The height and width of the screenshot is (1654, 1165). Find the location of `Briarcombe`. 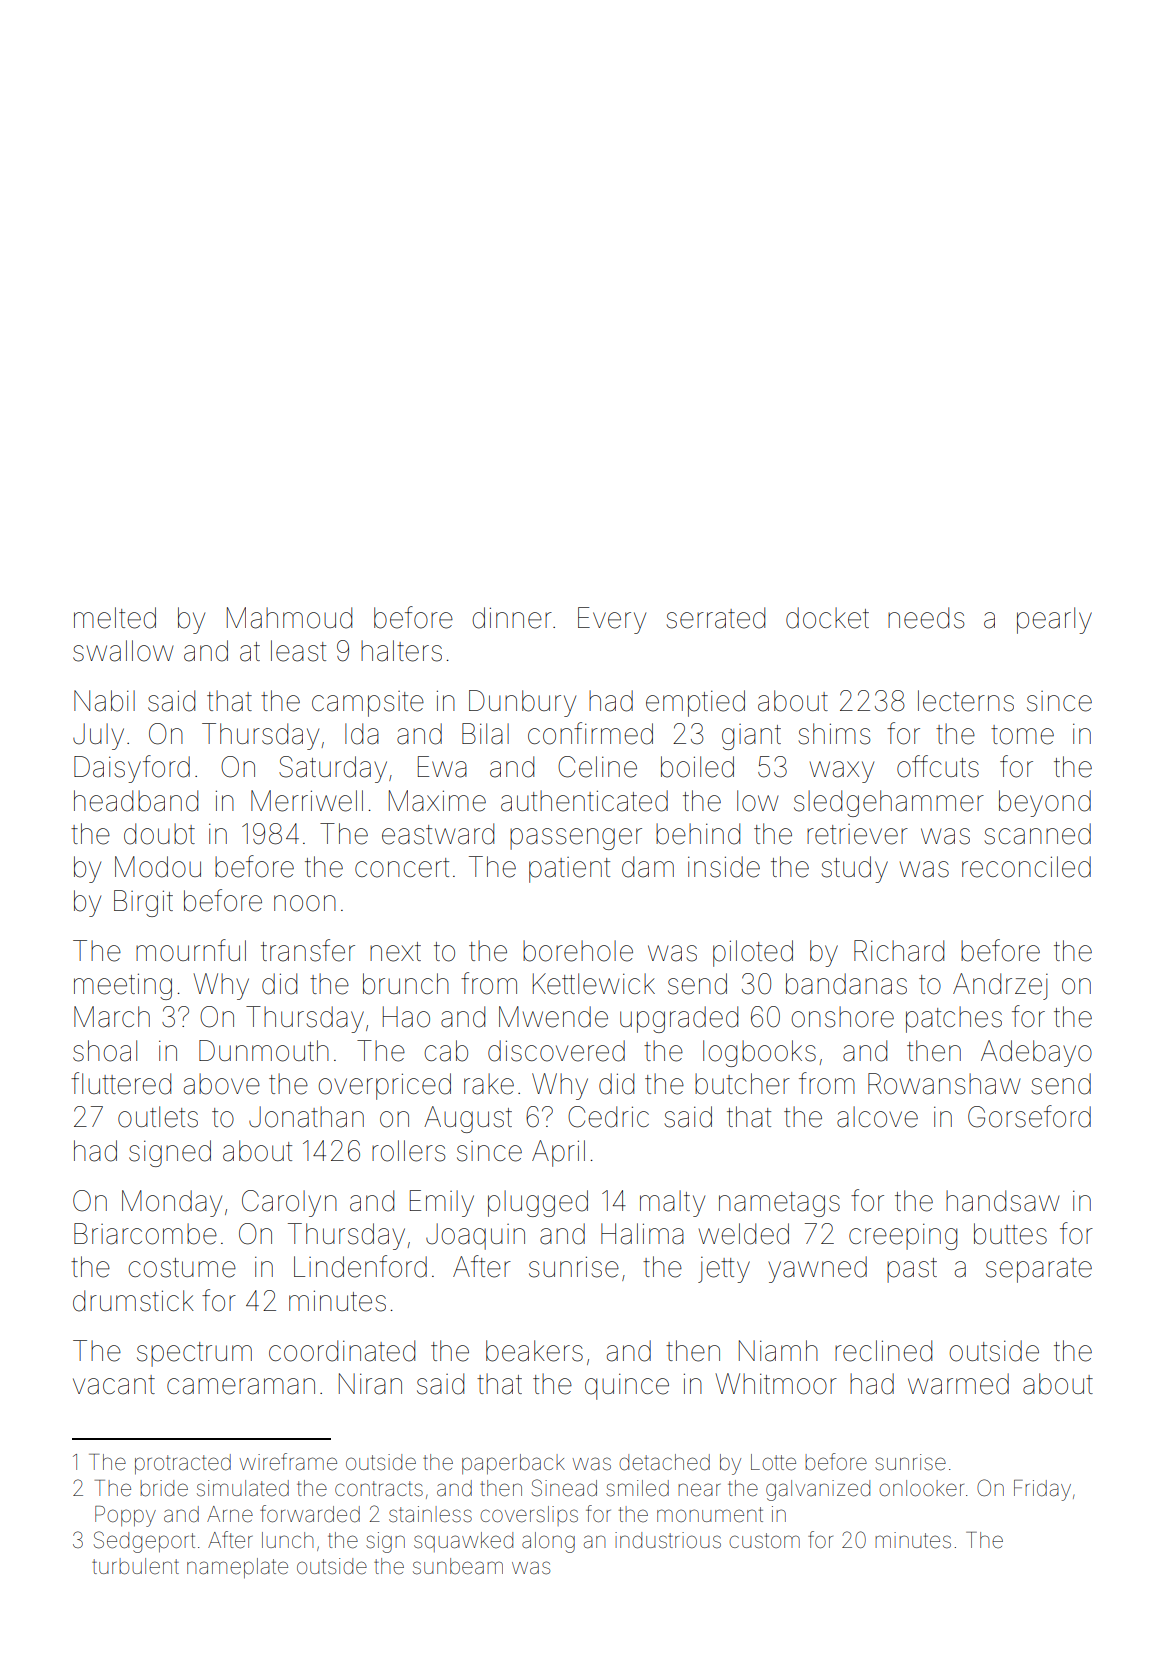

Briarcombe is located at coordinates (145, 1234).
